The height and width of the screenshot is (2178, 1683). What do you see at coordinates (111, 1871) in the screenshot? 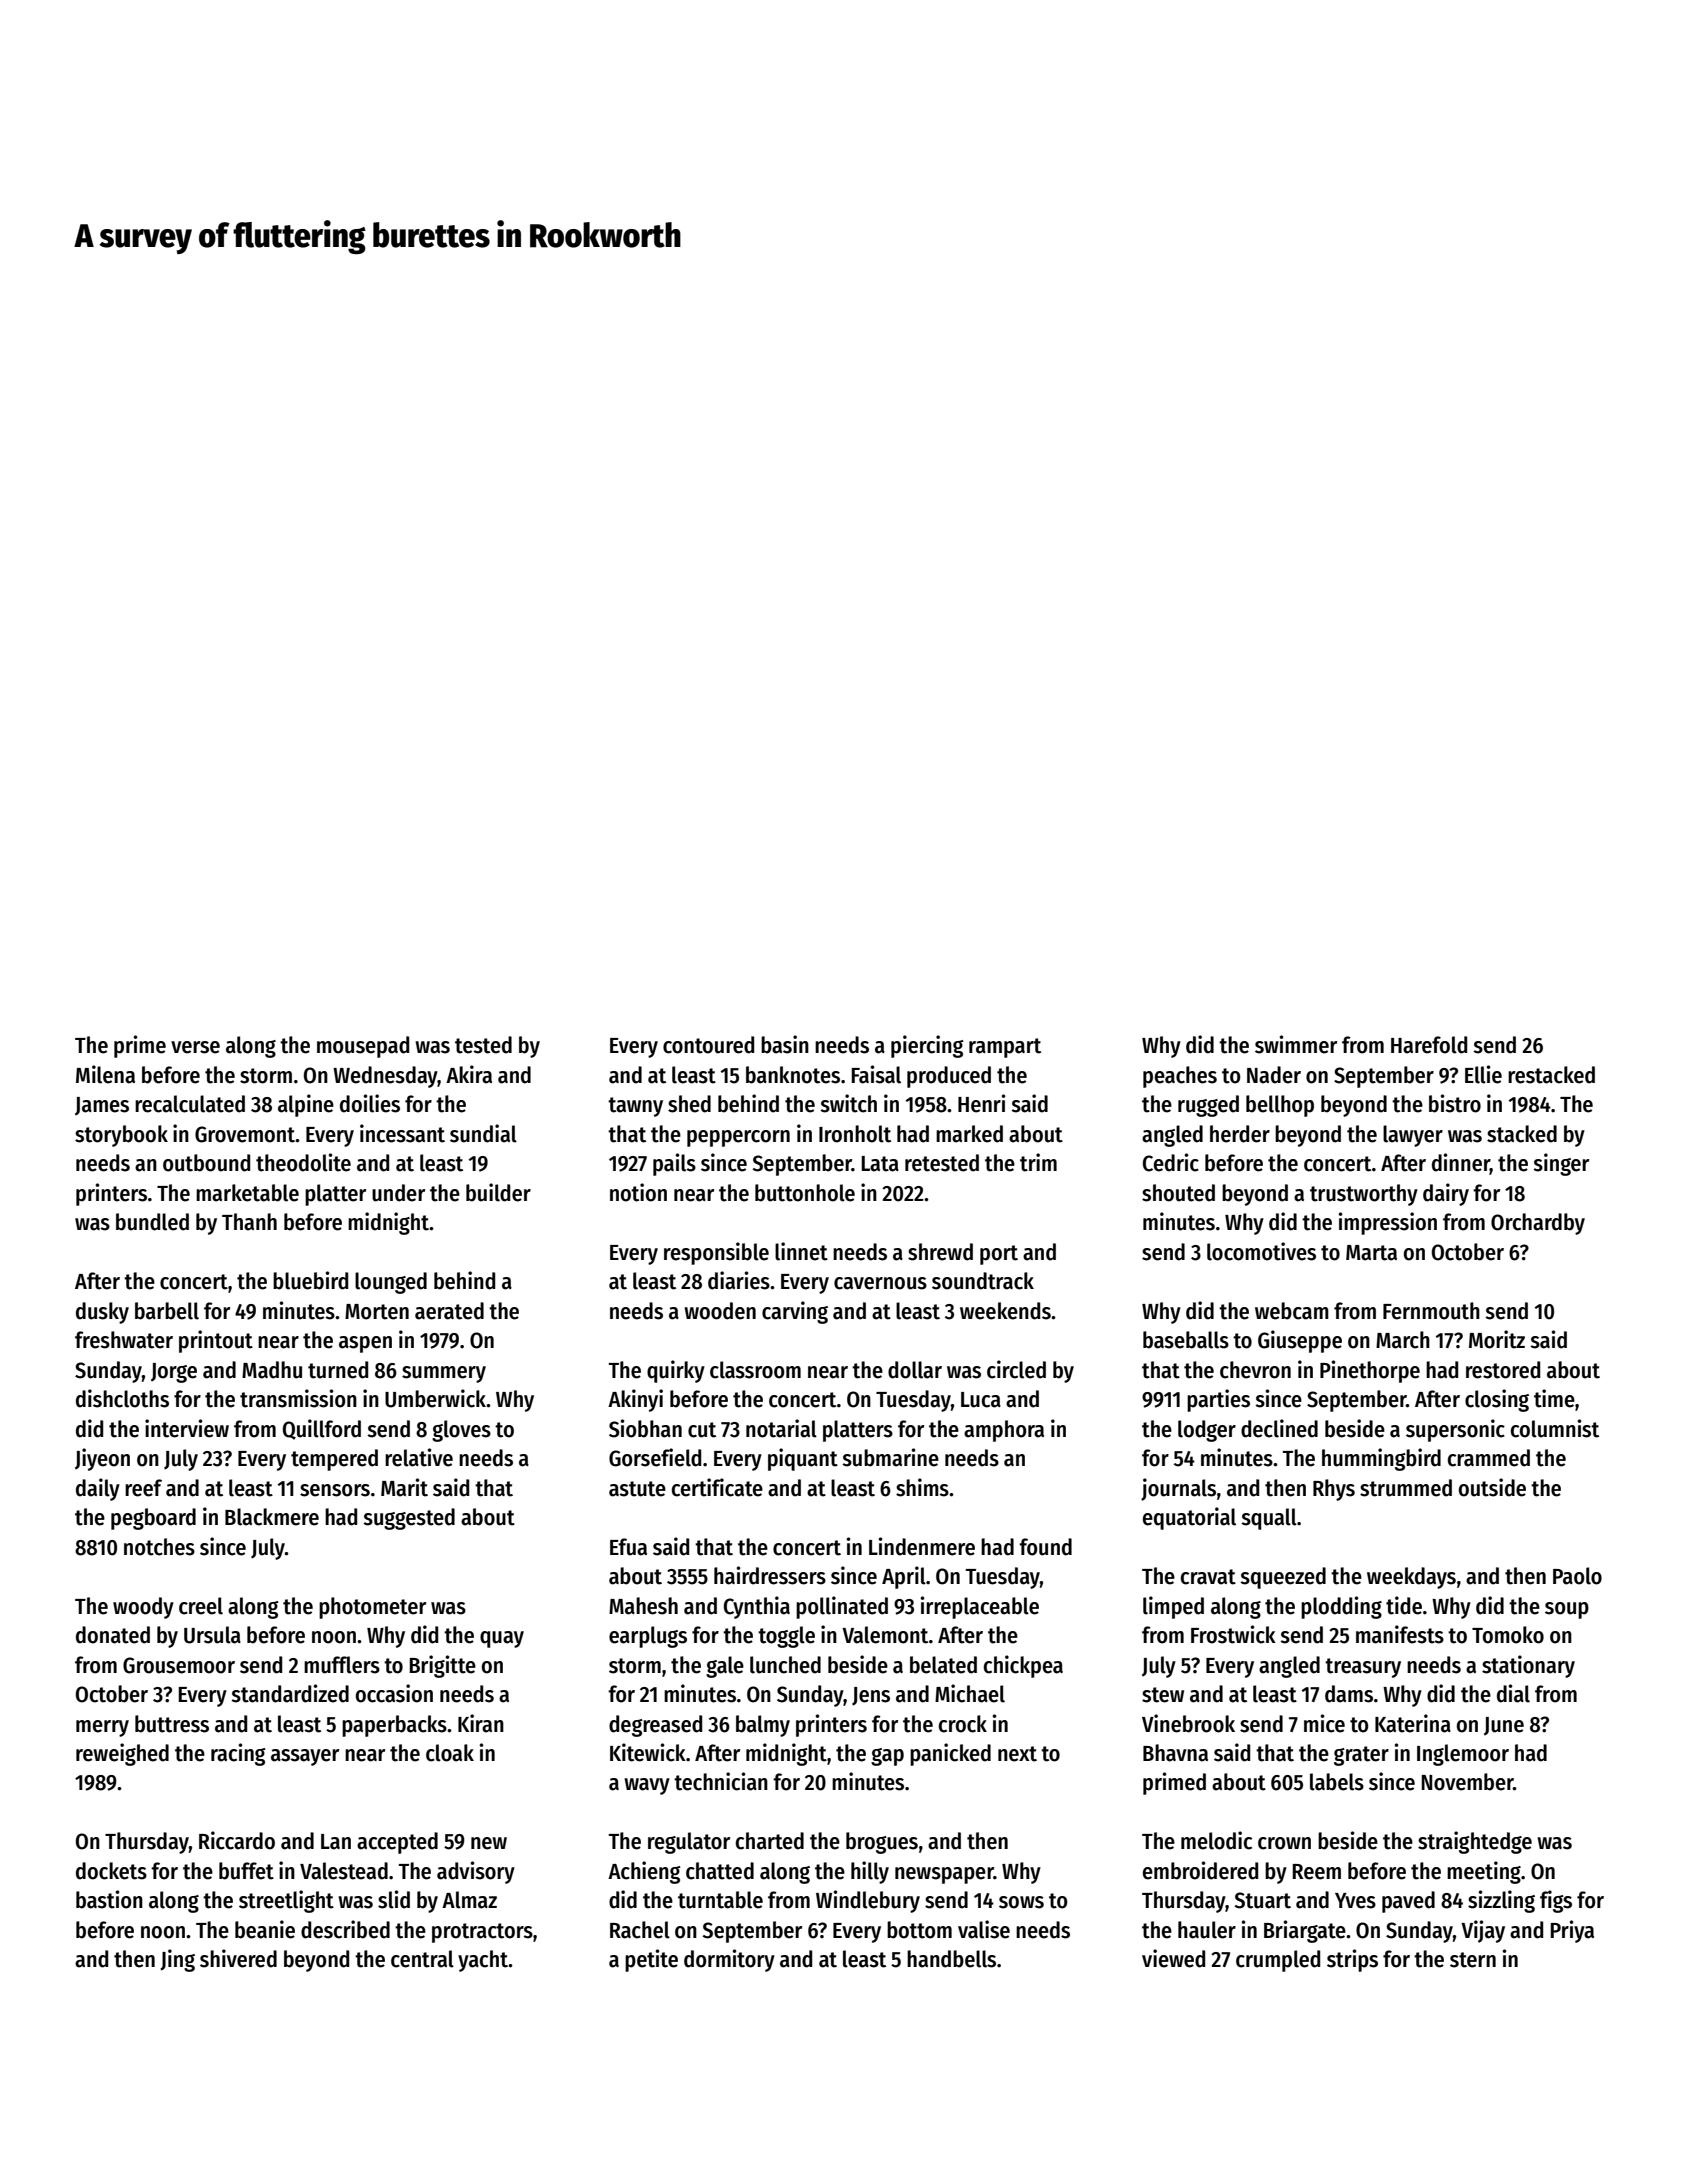
I see `dockets` at bounding box center [111, 1871].
